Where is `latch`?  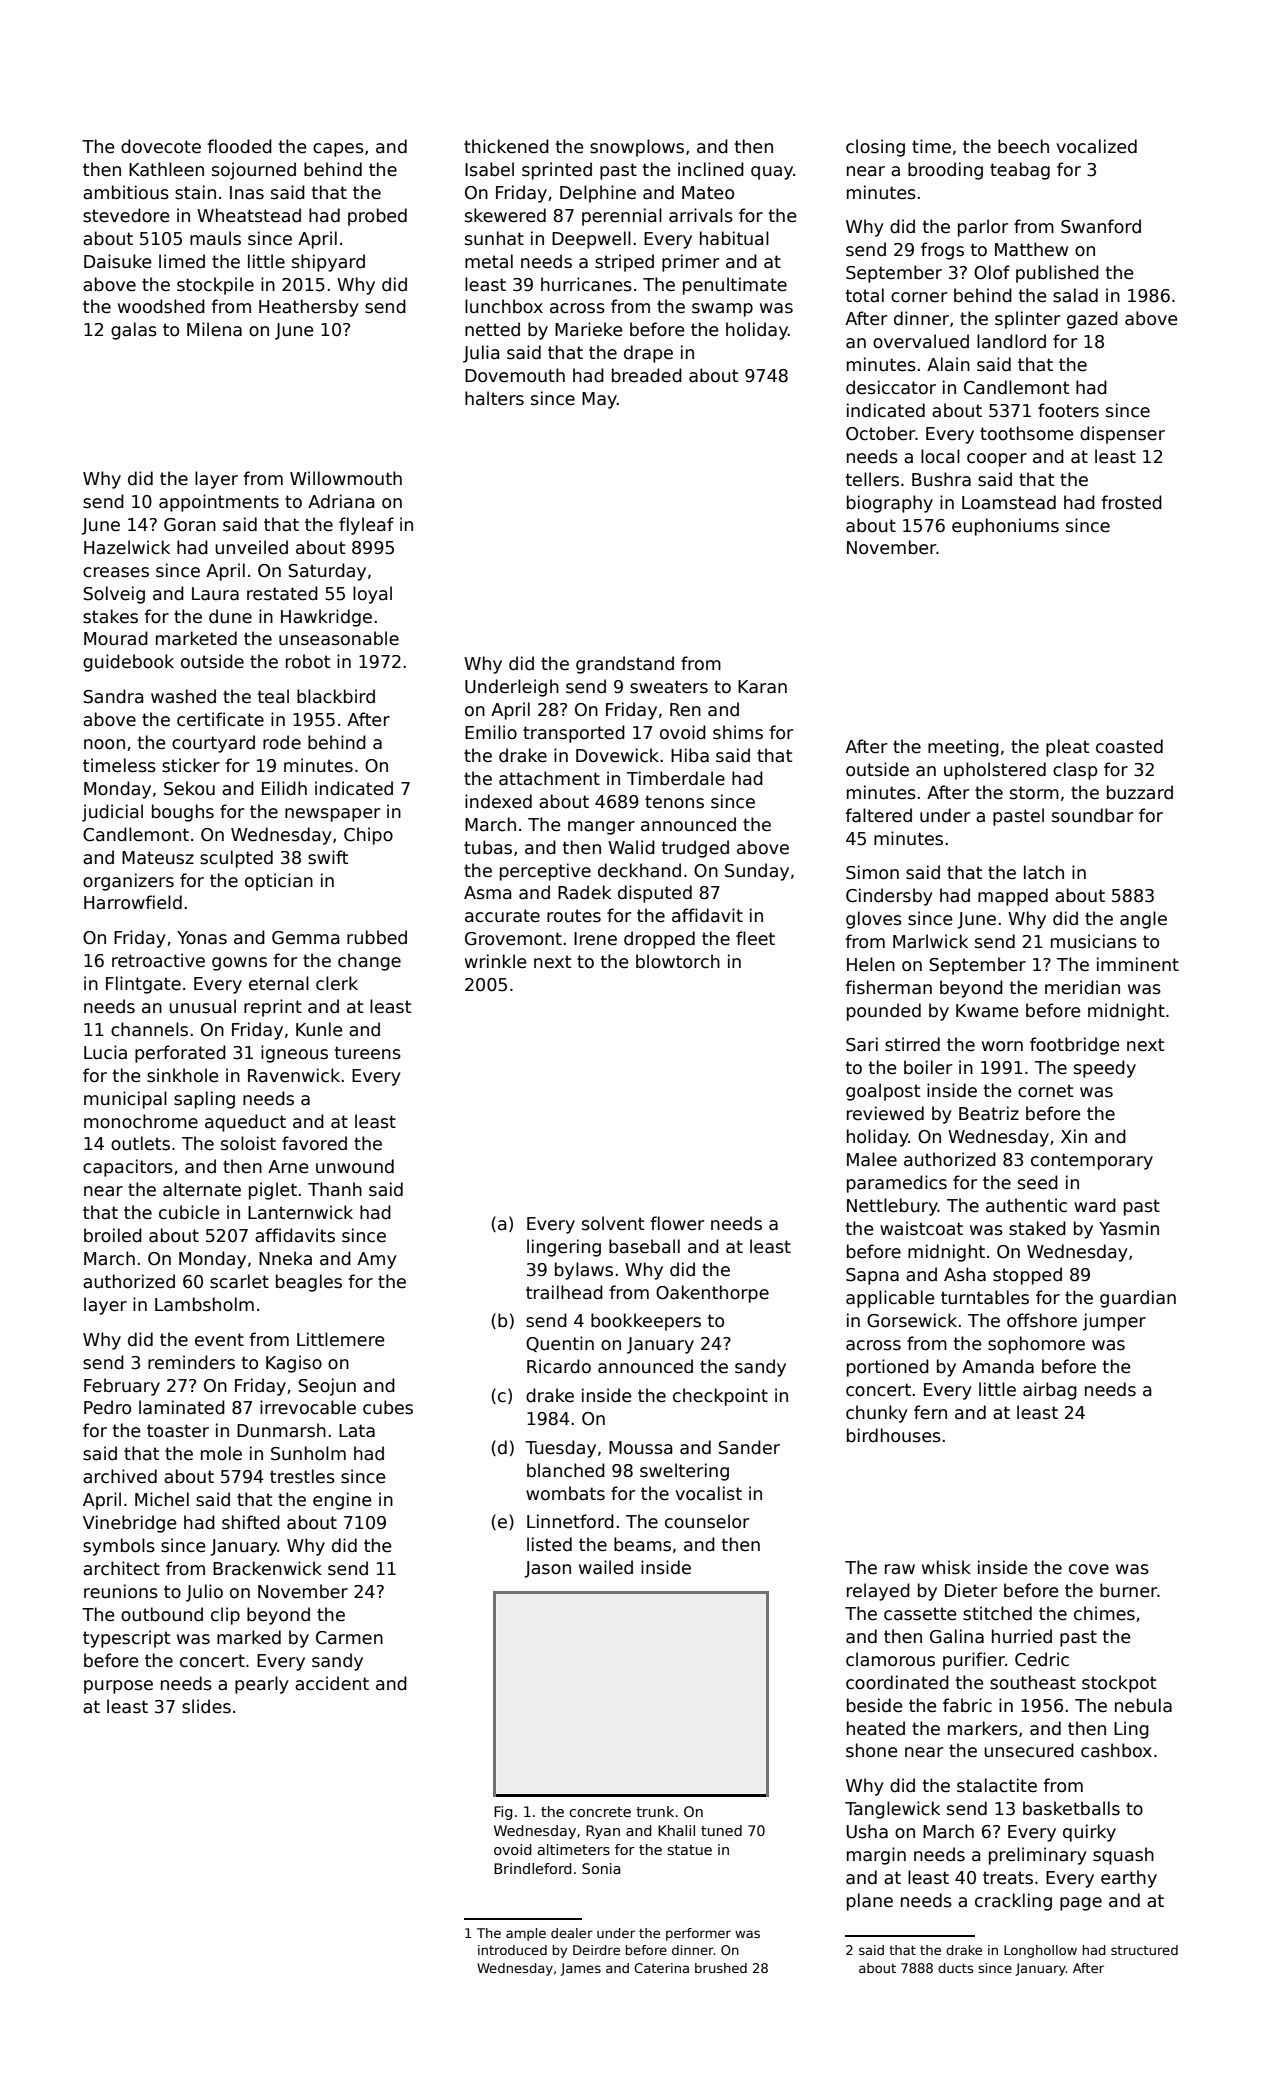 latch is located at coordinates (1044, 872).
